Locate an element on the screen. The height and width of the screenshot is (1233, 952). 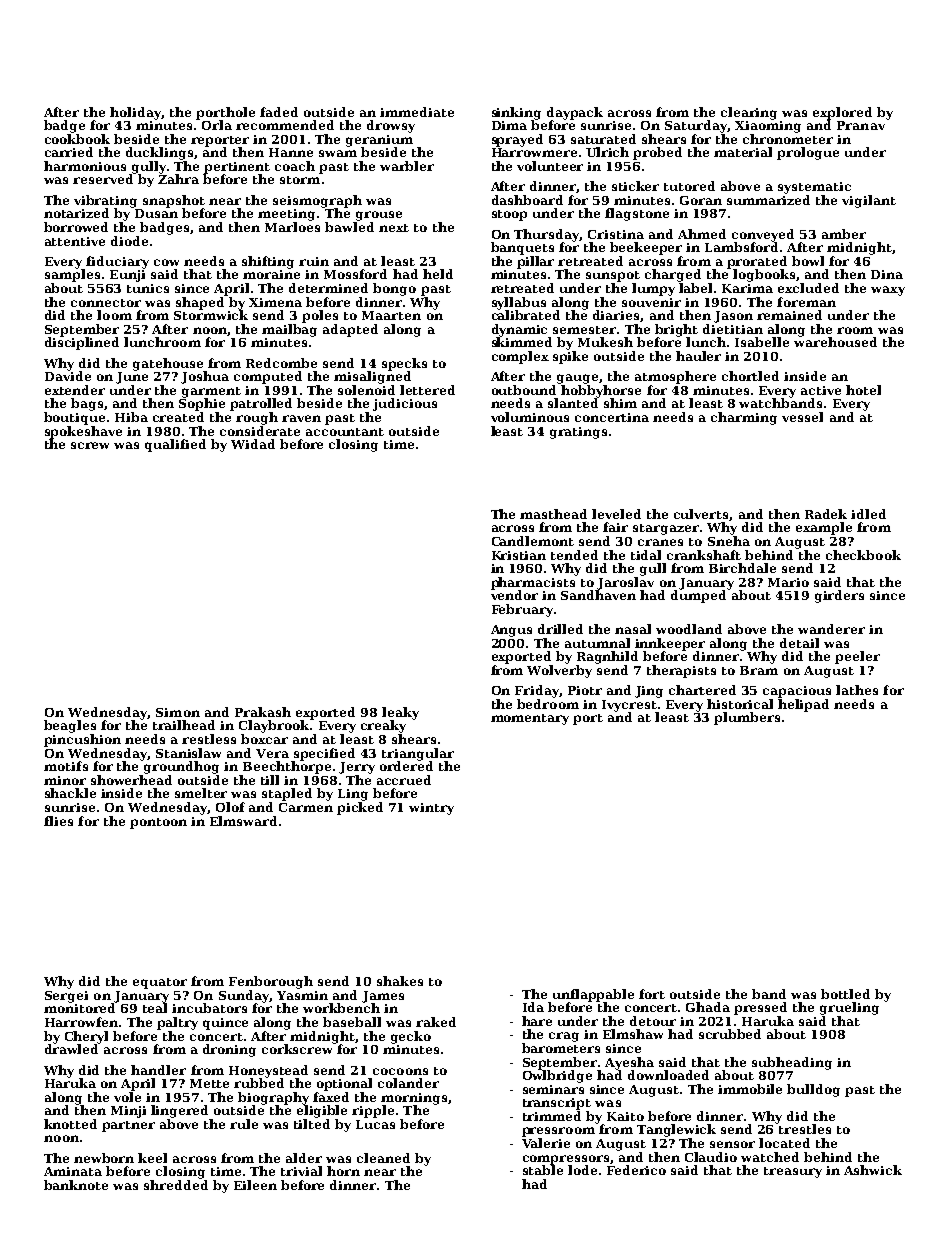
explored is located at coordinates (842, 113).
